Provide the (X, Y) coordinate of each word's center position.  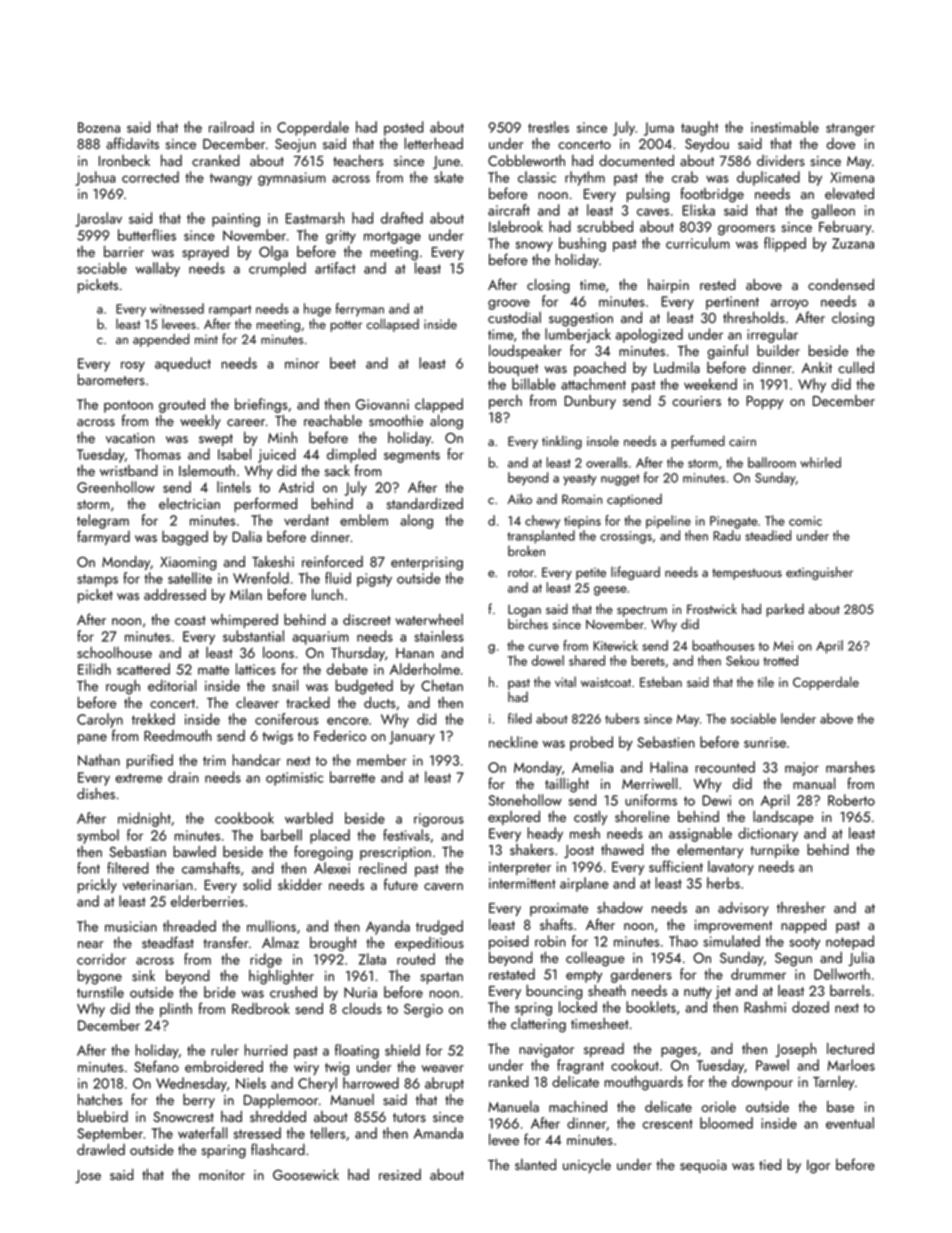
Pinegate (733, 522)
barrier (124, 251)
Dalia (247, 536)
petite (591, 574)
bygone (100, 977)
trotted (780, 660)
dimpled (351, 455)
